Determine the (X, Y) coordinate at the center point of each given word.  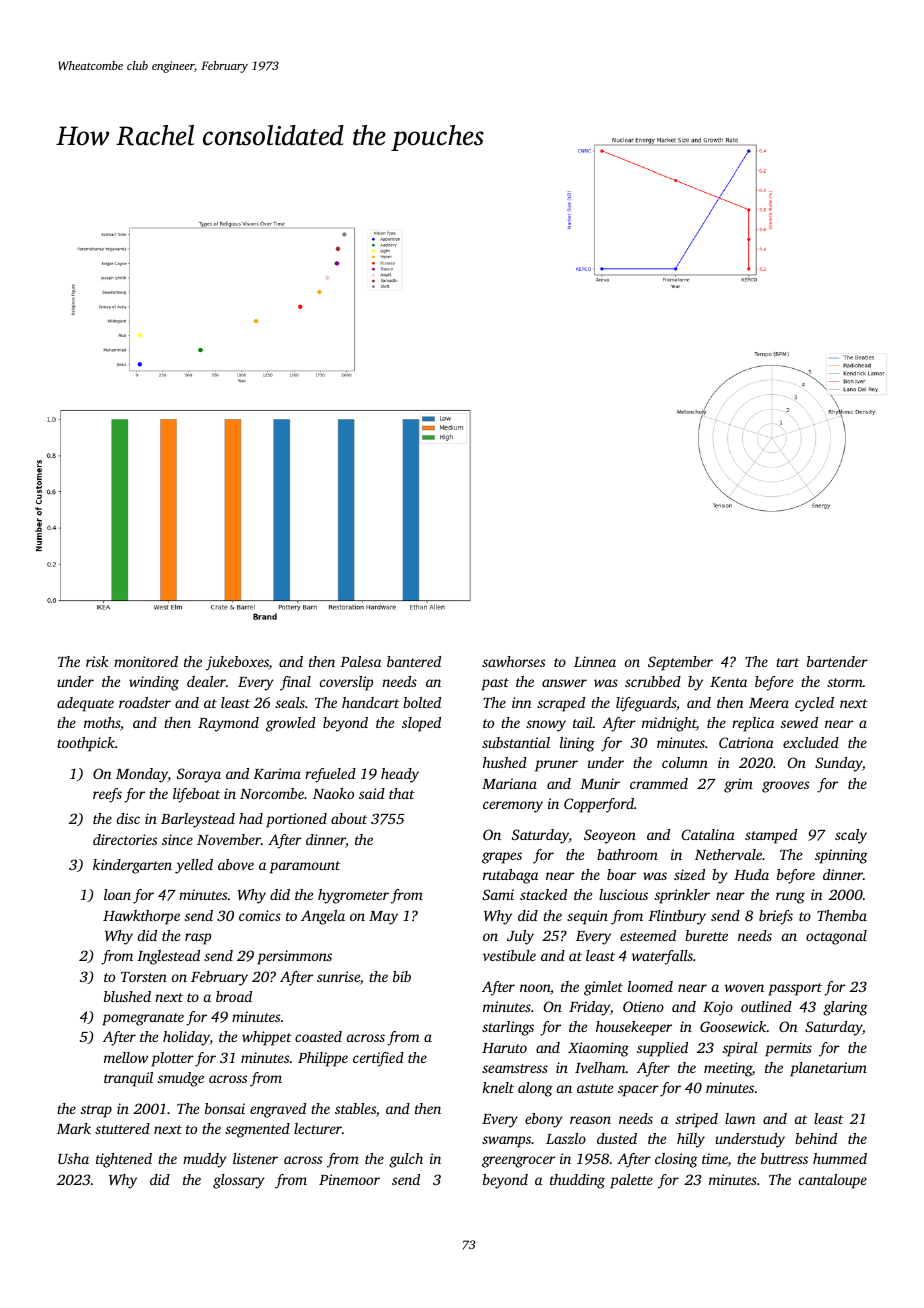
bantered (414, 661)
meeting (728, 1069)
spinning (841, 856)
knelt (498, 1087)
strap (96, 1111)
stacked (543, 894)
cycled (814, 704)
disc (128, 818)
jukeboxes (237, 663)
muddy (205, 1160)
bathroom (627, 854)
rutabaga (510, 876)
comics (260, 915)
